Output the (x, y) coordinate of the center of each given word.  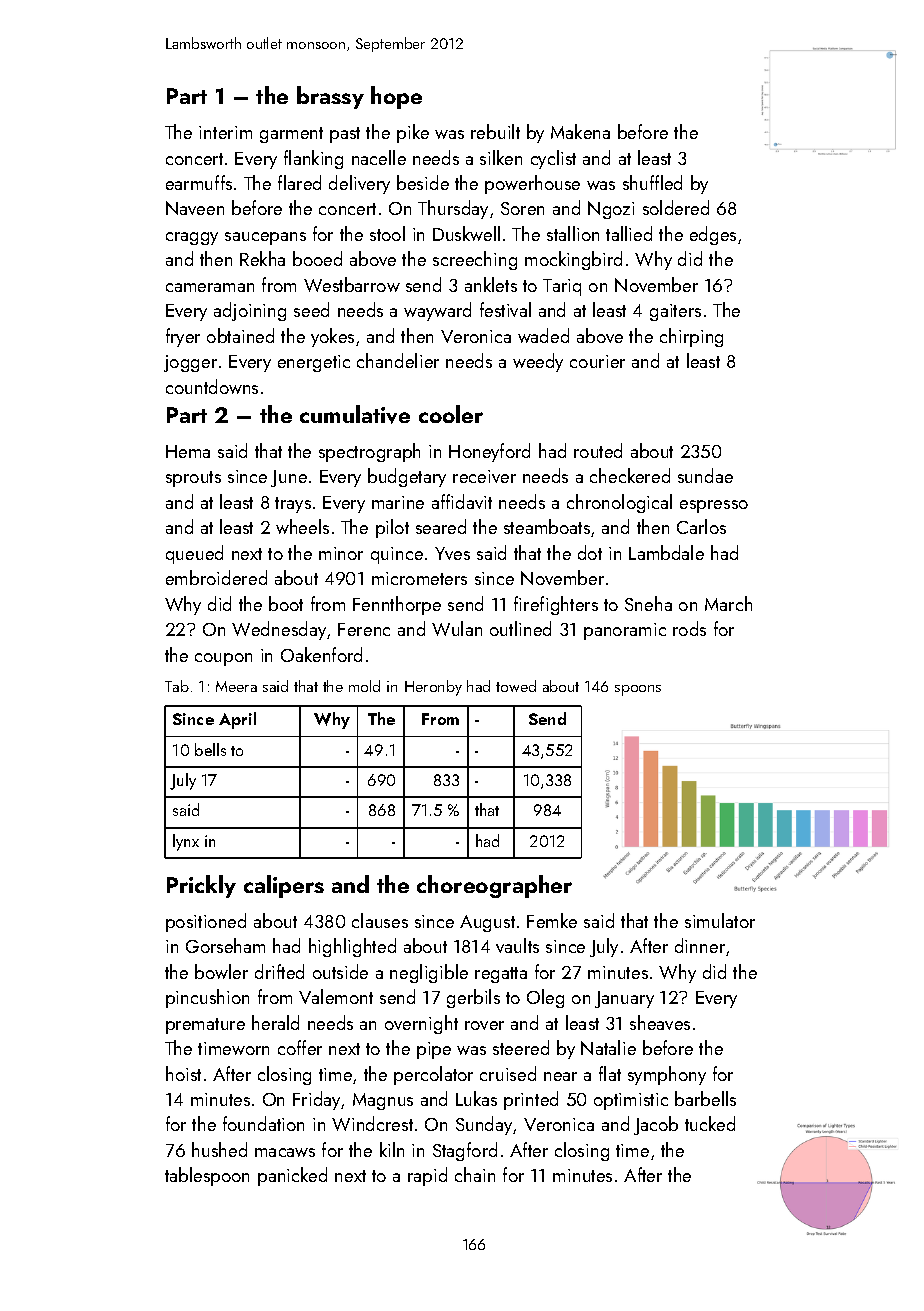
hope (396, 97)
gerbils (473, 998)
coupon (223, 659)
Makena (580, 131)
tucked (710, 1123)
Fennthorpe (397, 605)
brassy (330, 97)
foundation (263, 1123)
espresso (714, 506)
